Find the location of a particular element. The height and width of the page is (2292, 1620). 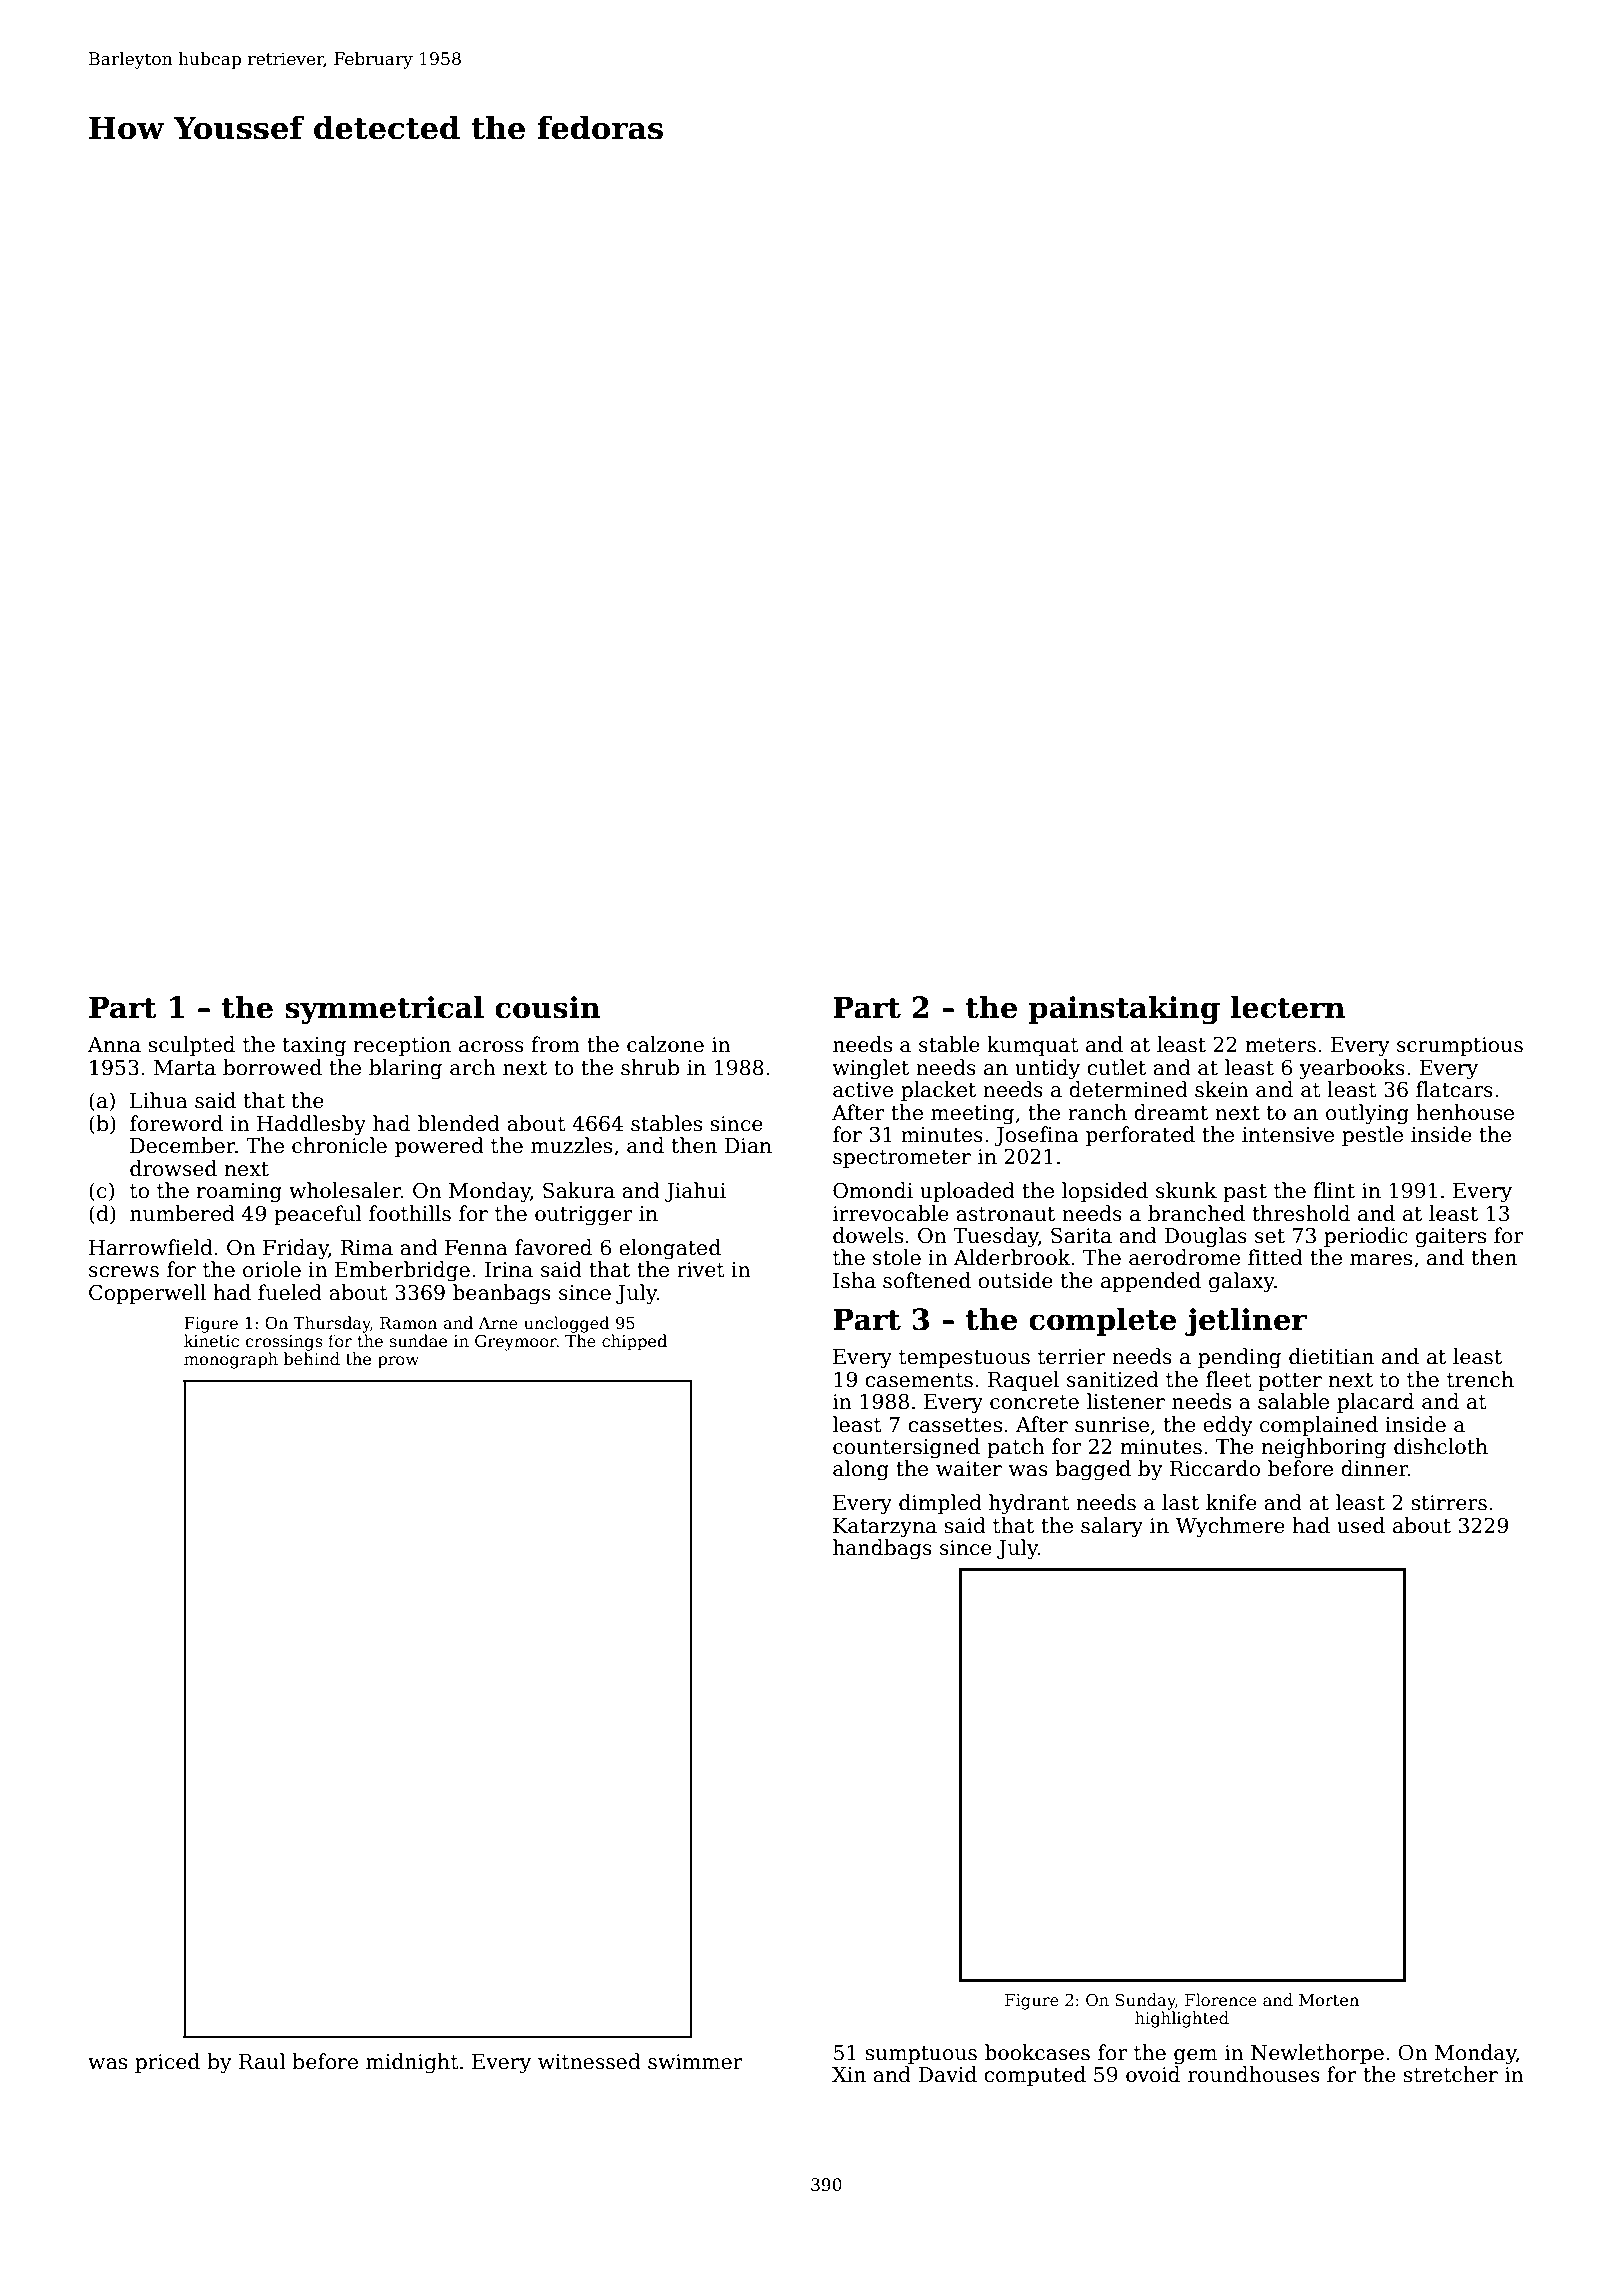

screws is located at coordinates (124, 1272).
